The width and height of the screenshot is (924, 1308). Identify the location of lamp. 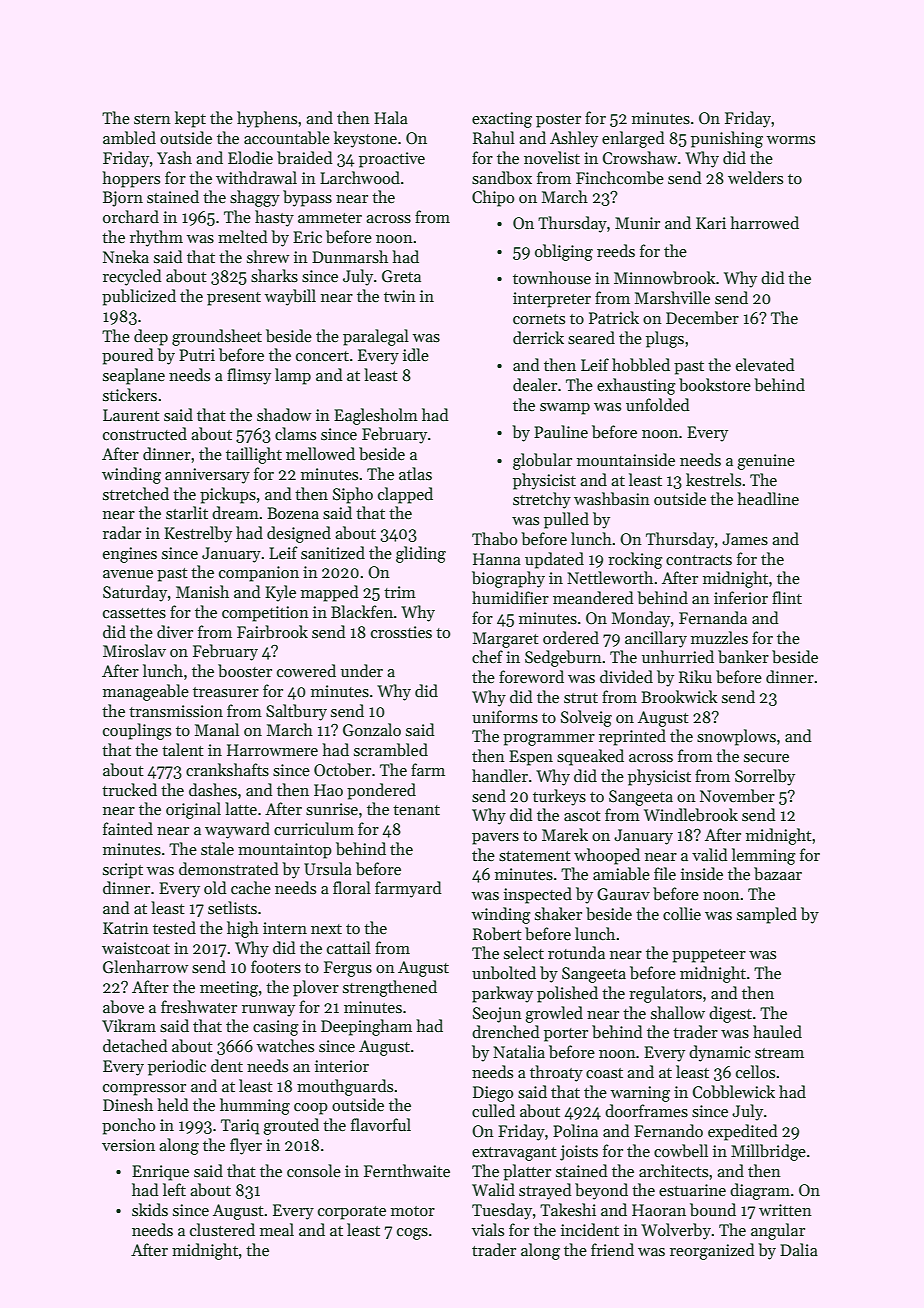
(293, 376).
